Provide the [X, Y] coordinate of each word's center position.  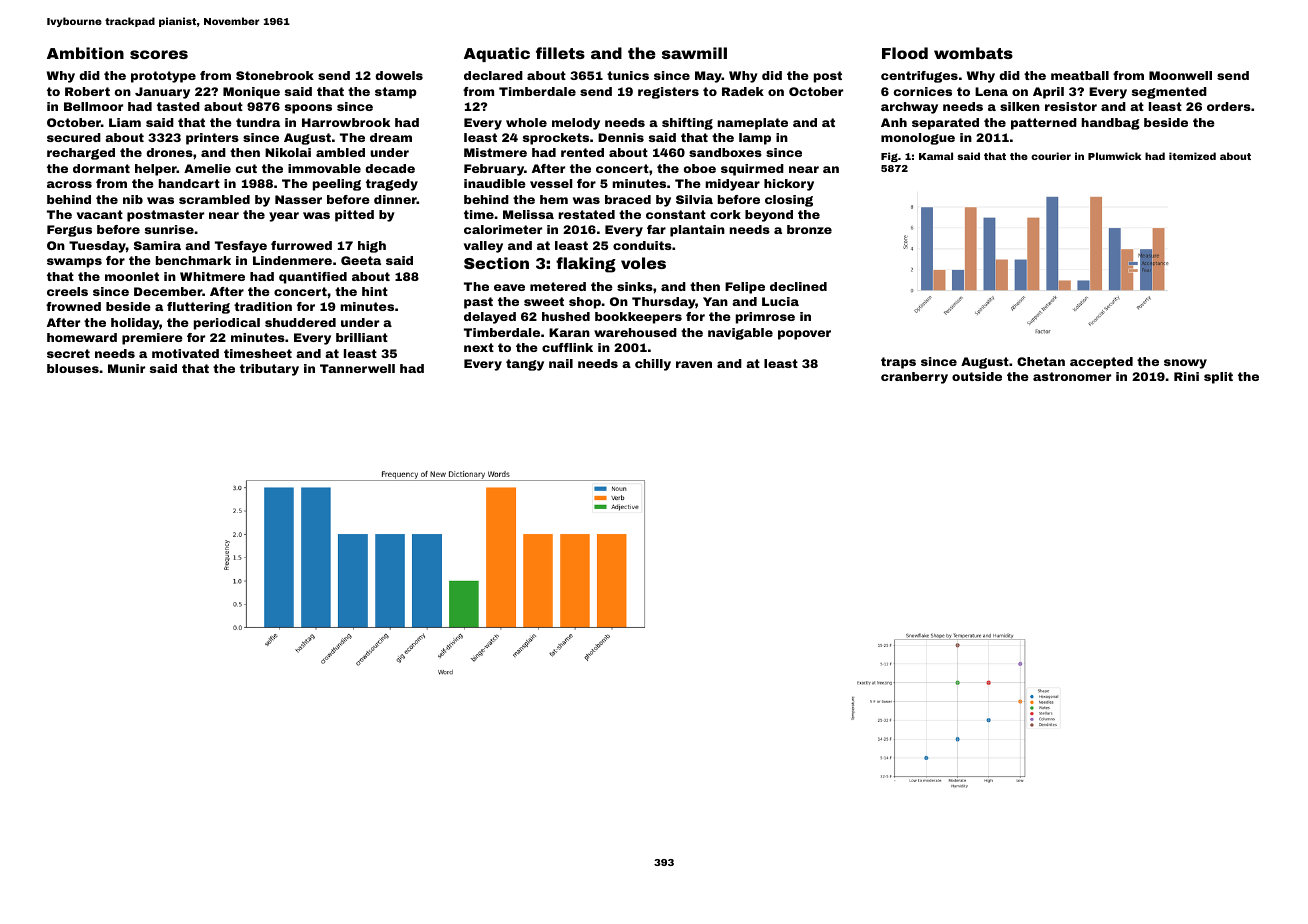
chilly [653, 365]
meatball [1080, 75]
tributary [269, 370]
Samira [157, 245]
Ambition [85, 53]
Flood [905, 53]
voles [643, 263]
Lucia [780, 301]
